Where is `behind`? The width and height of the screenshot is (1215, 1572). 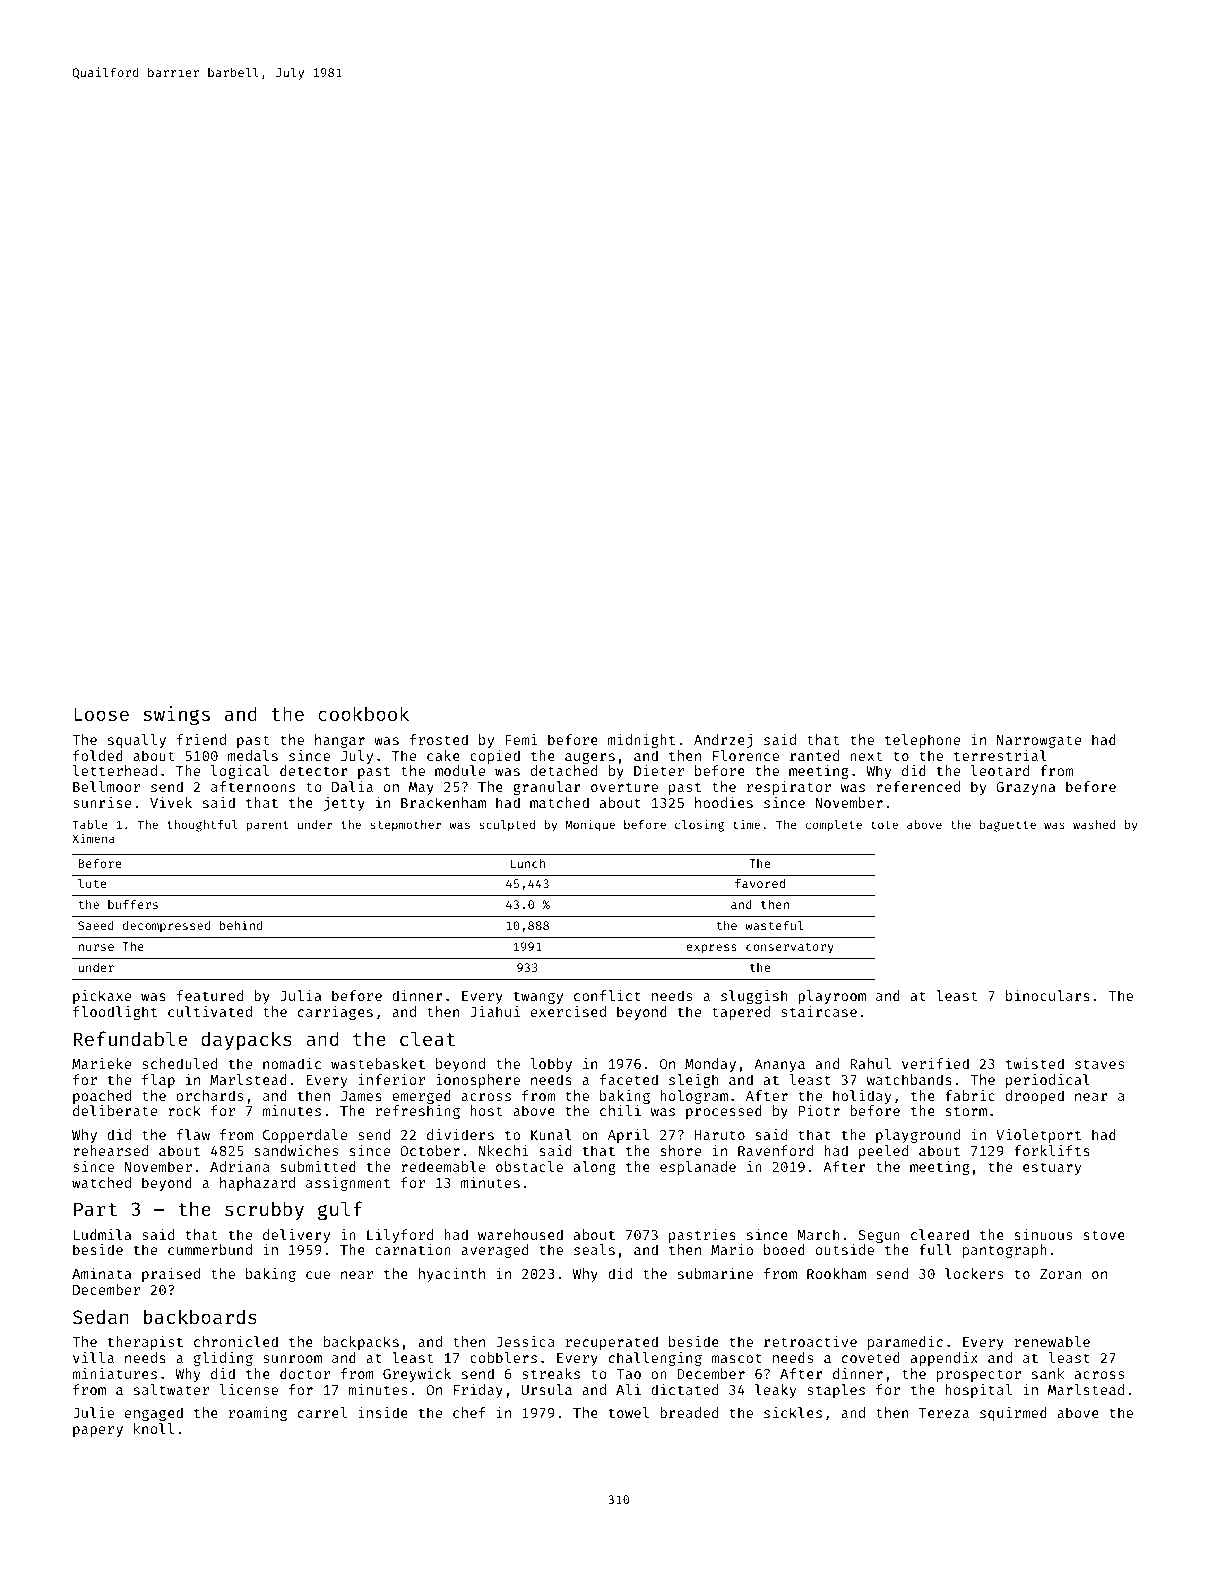 behind is located at coordinates (241, 925).
